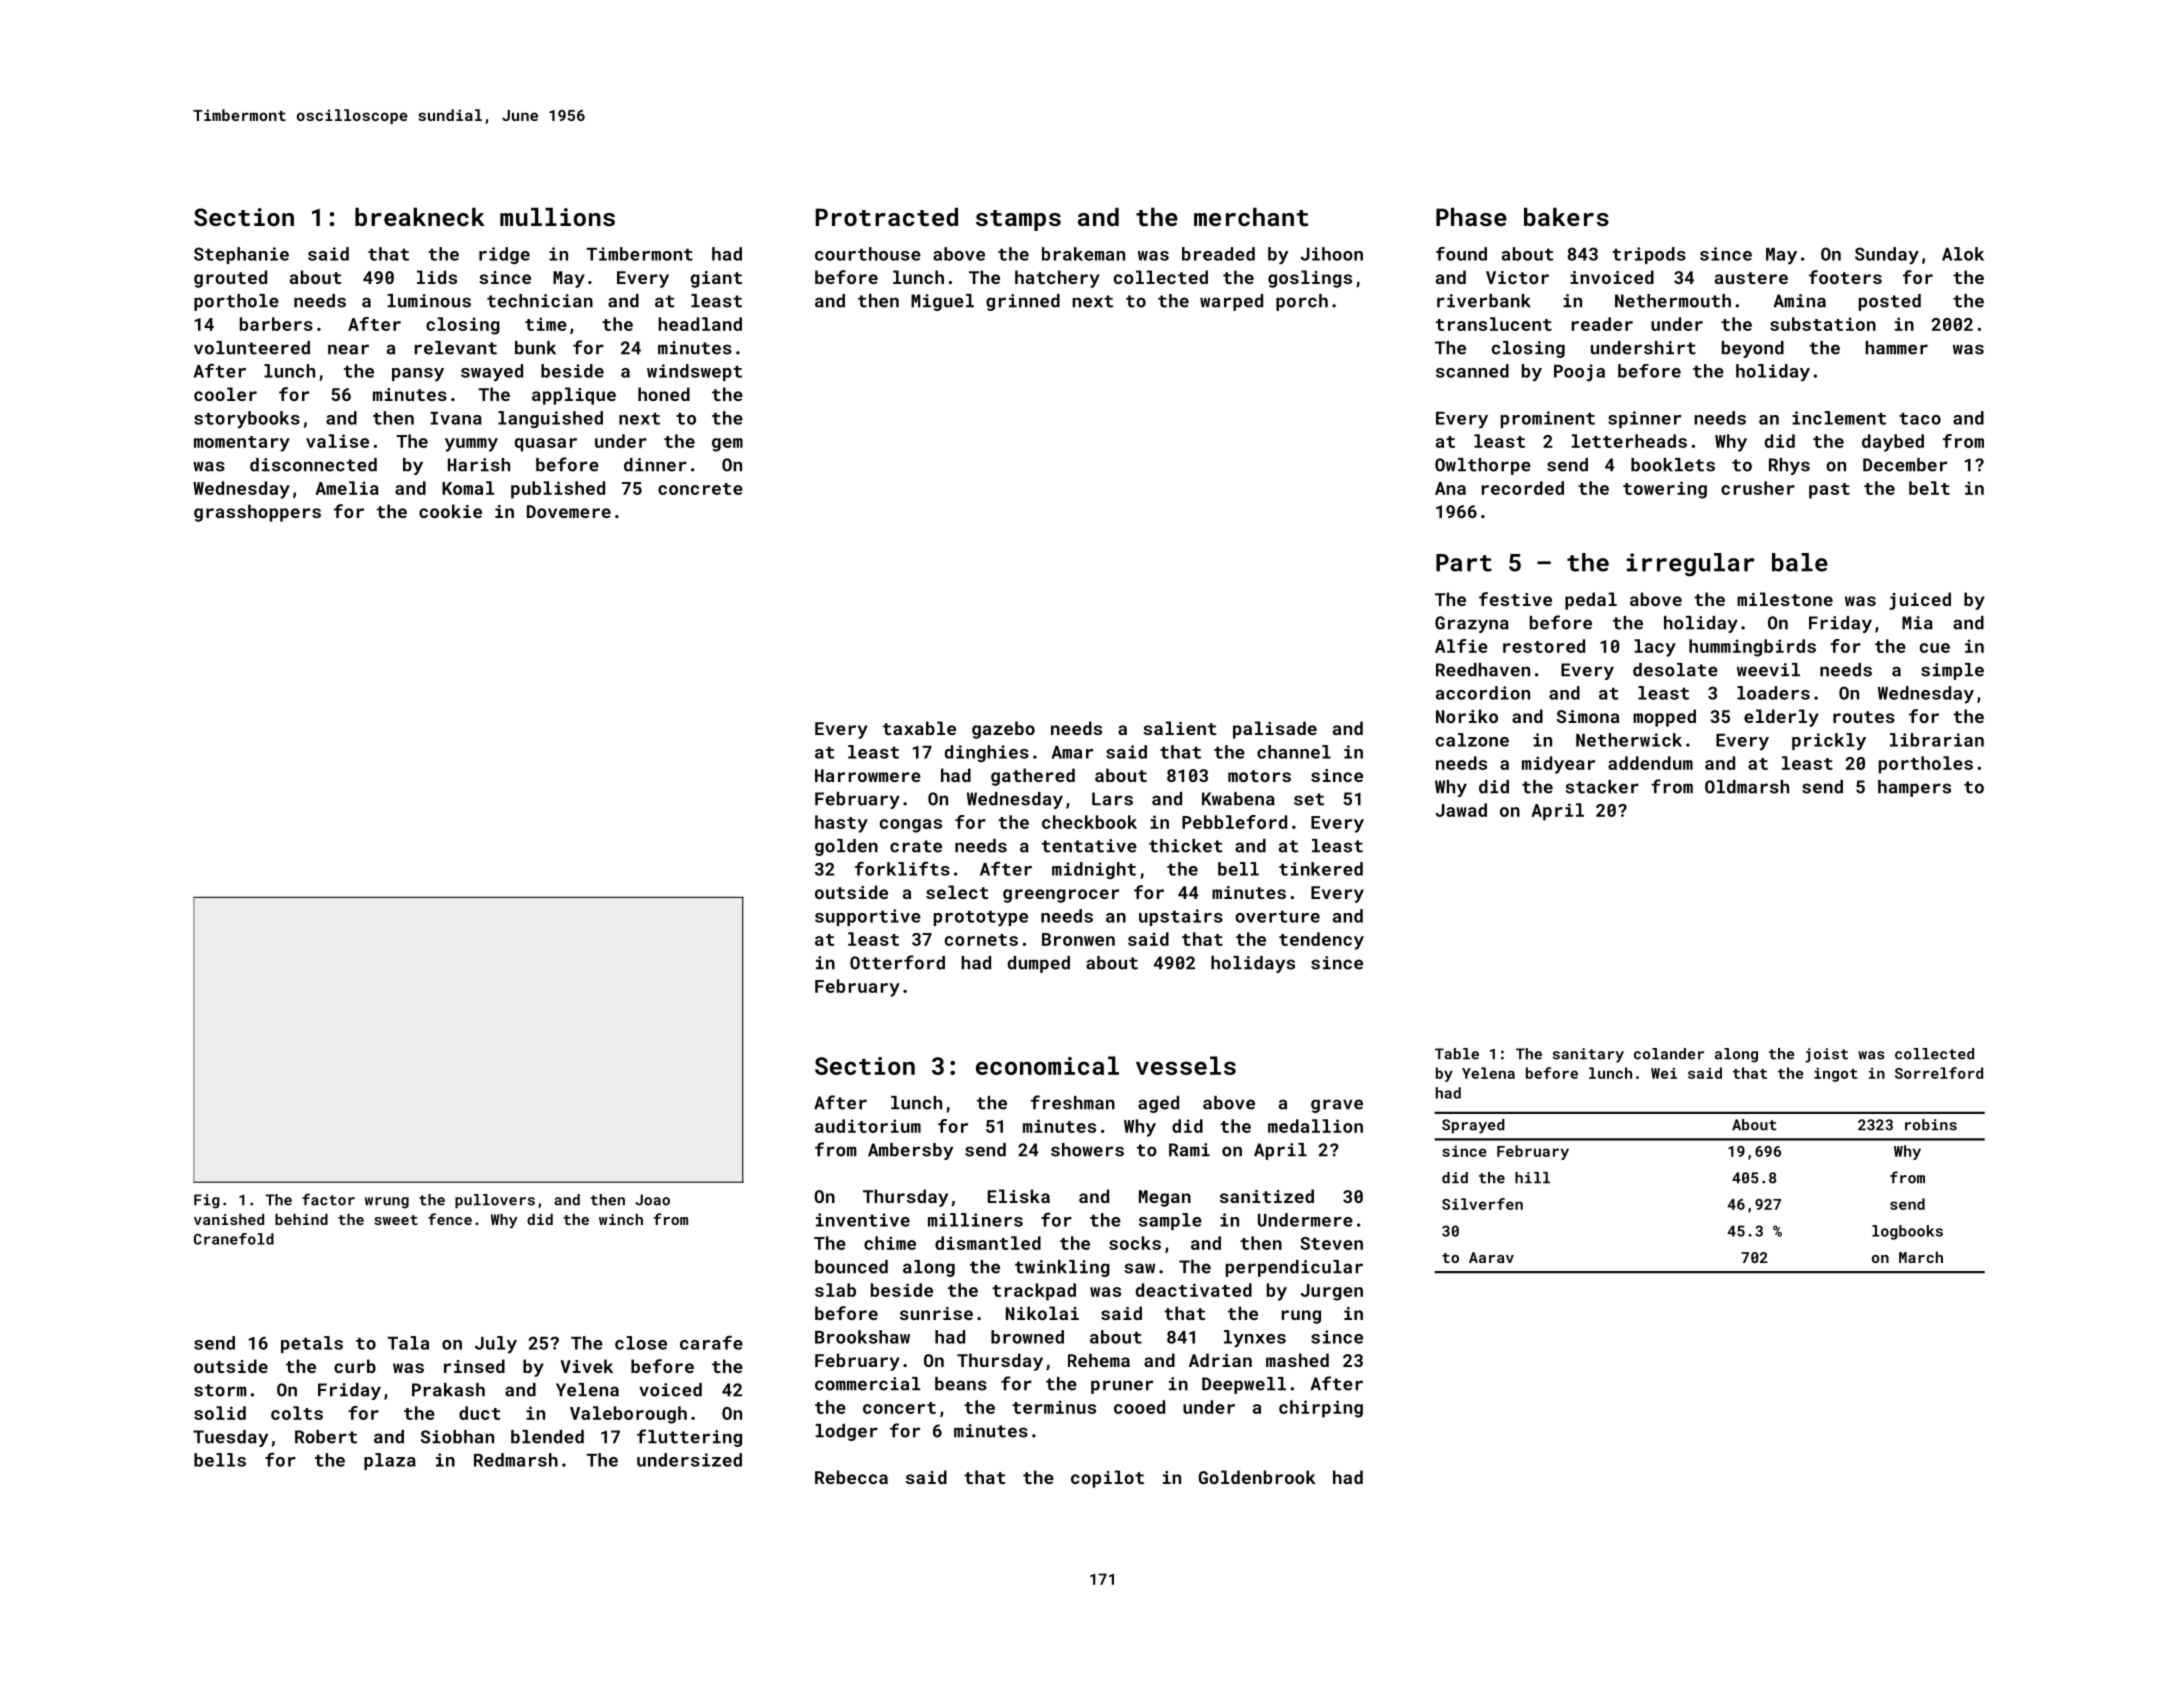 This screenshot has height=1683, width=2178. Describe the element at coordinates (557, 217) in the screenshot. I see `mullions` at that location.
